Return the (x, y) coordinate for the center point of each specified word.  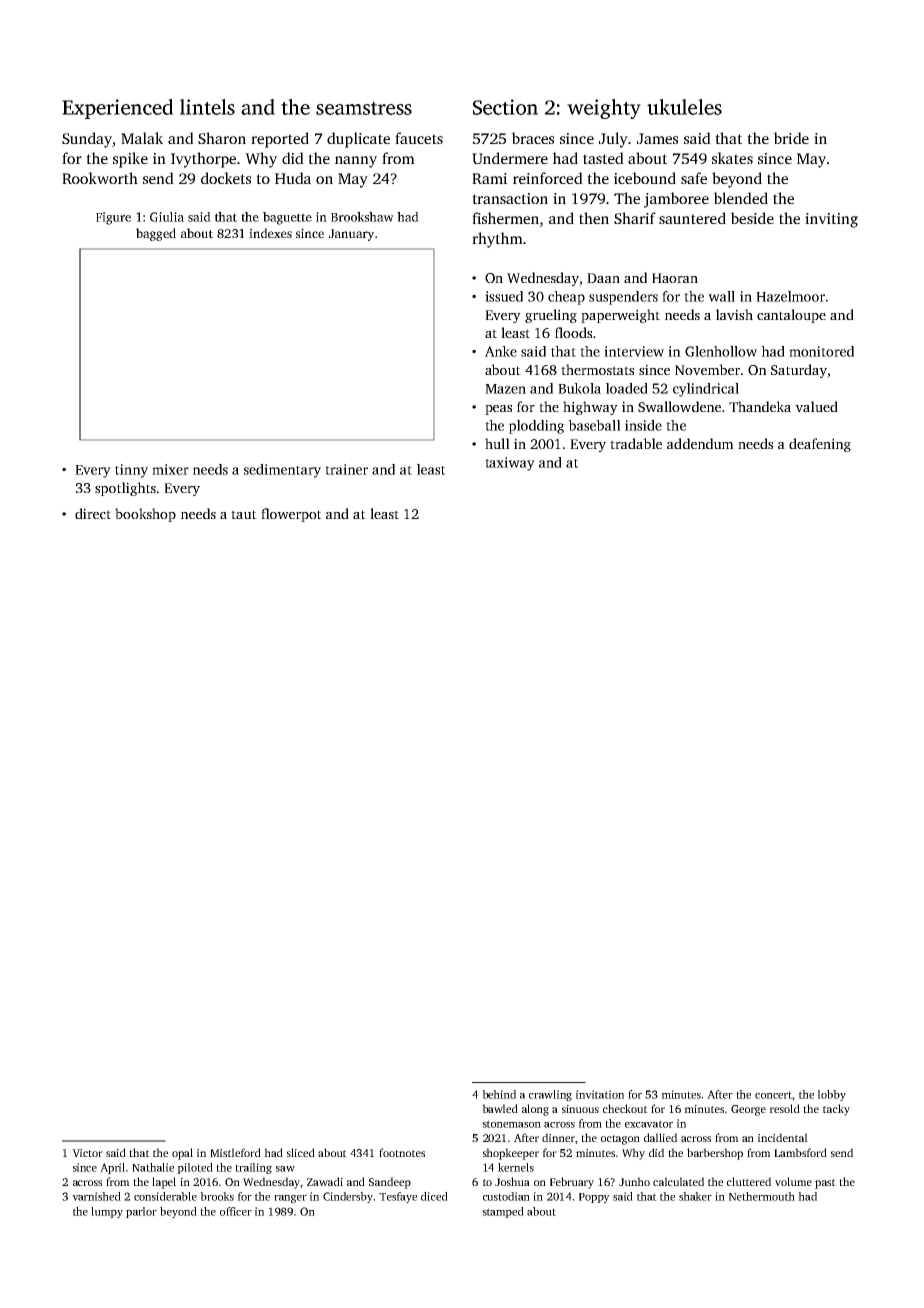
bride (791, 138)
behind (499, 1094)
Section (505, 107)
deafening (820, 445)
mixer (170, 469)
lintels (207, 107)
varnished (96, 1196)
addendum (700, 443)
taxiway (510, 464)
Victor (87, 1153)
